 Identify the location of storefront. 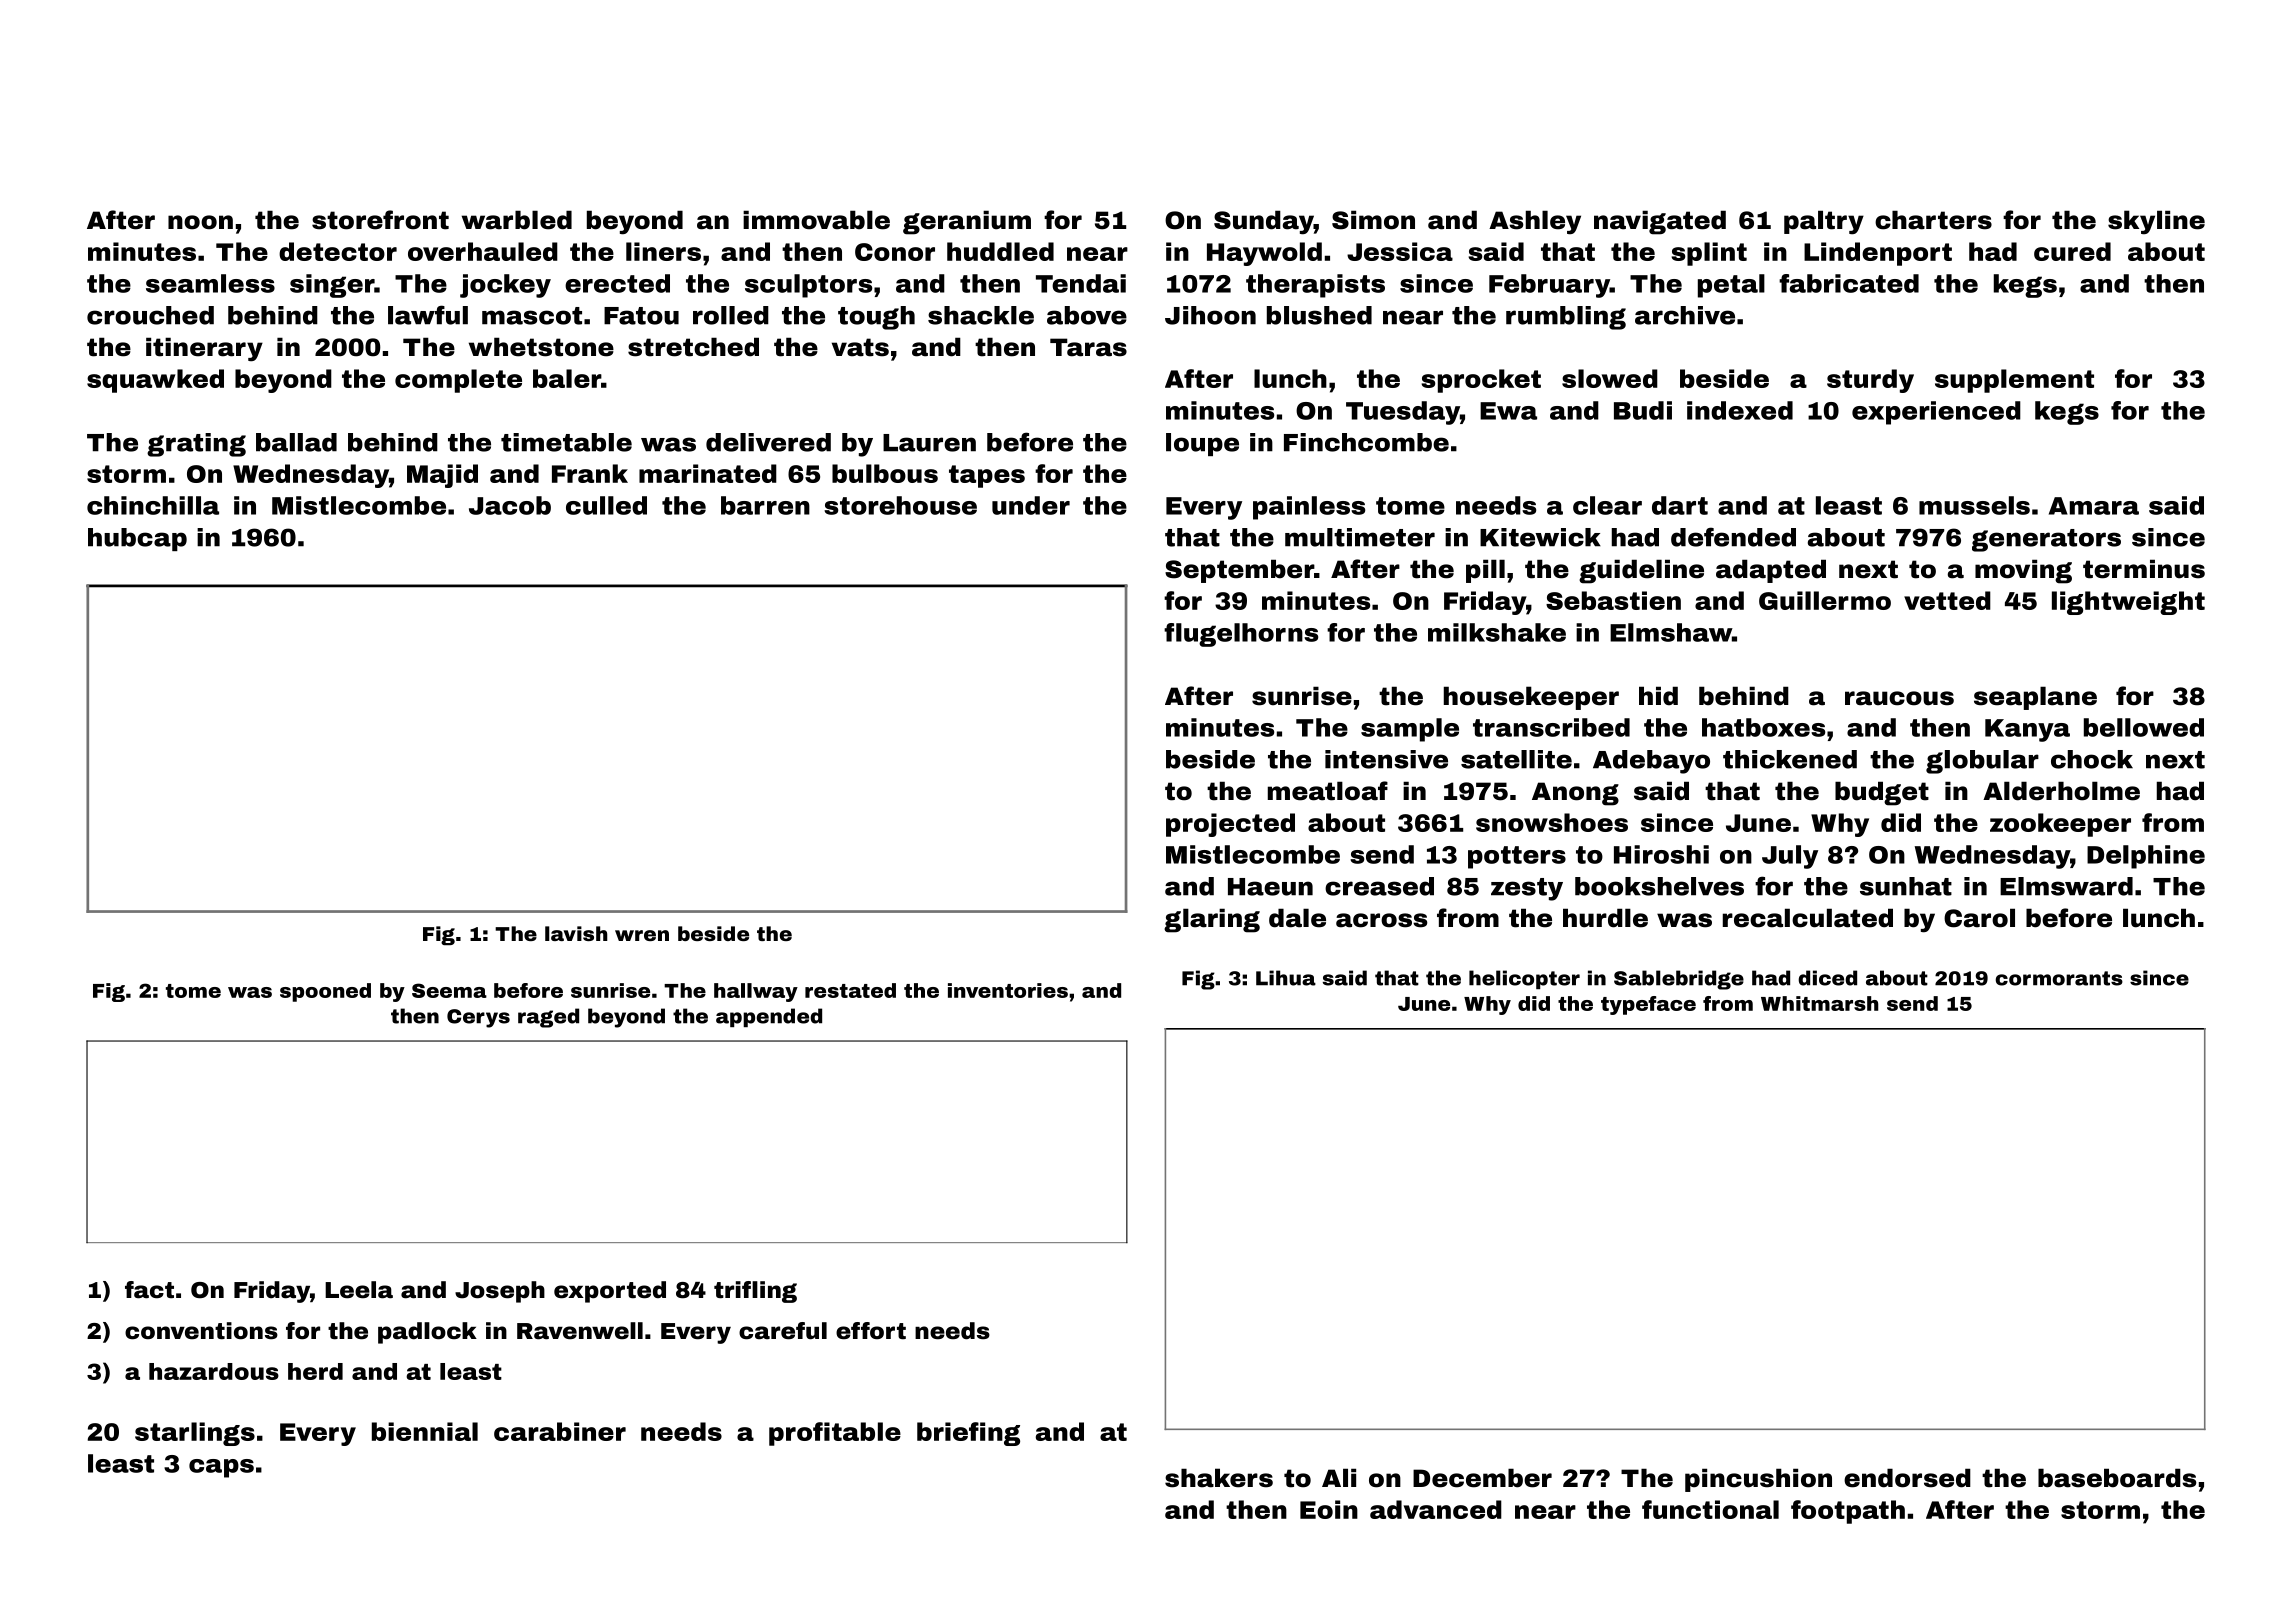
(380, 220).
